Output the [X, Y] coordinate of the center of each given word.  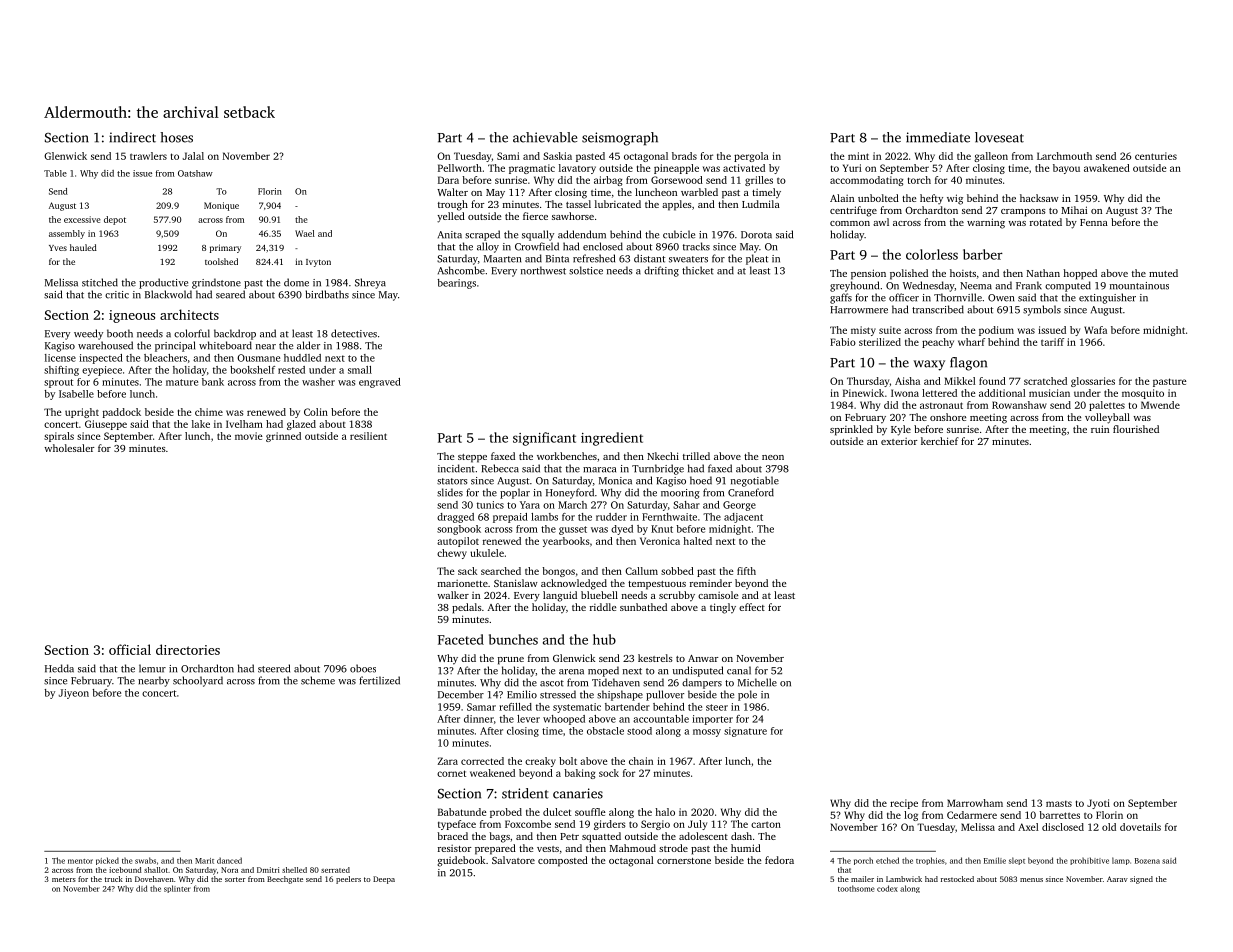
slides [450, 492]
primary [225, 248]
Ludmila [761, 204]
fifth [746, 571]
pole [747, 695]
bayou [1066, 169]
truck [114, 879]
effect [752, 607]
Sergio [655, 825]
